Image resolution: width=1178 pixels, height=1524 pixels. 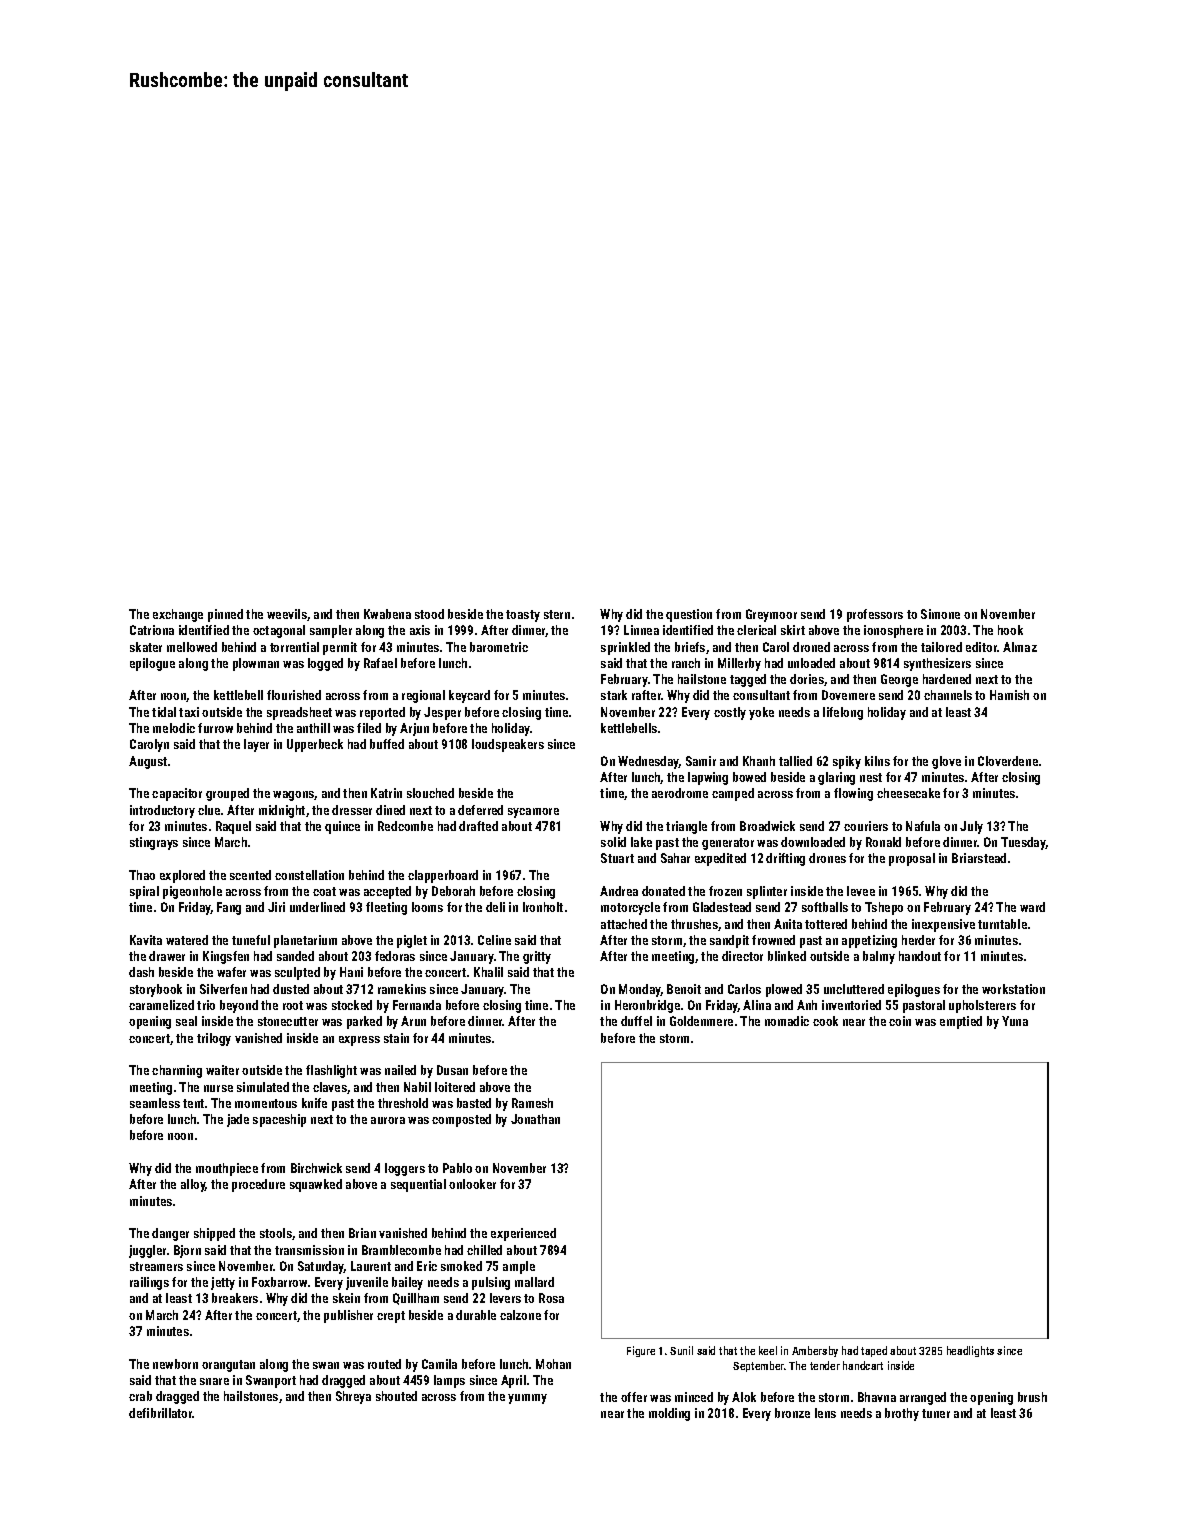 What do you see at coordinates (1032, 1397) in the page?
I see `brush` at bounding box center [1032, 1397].
